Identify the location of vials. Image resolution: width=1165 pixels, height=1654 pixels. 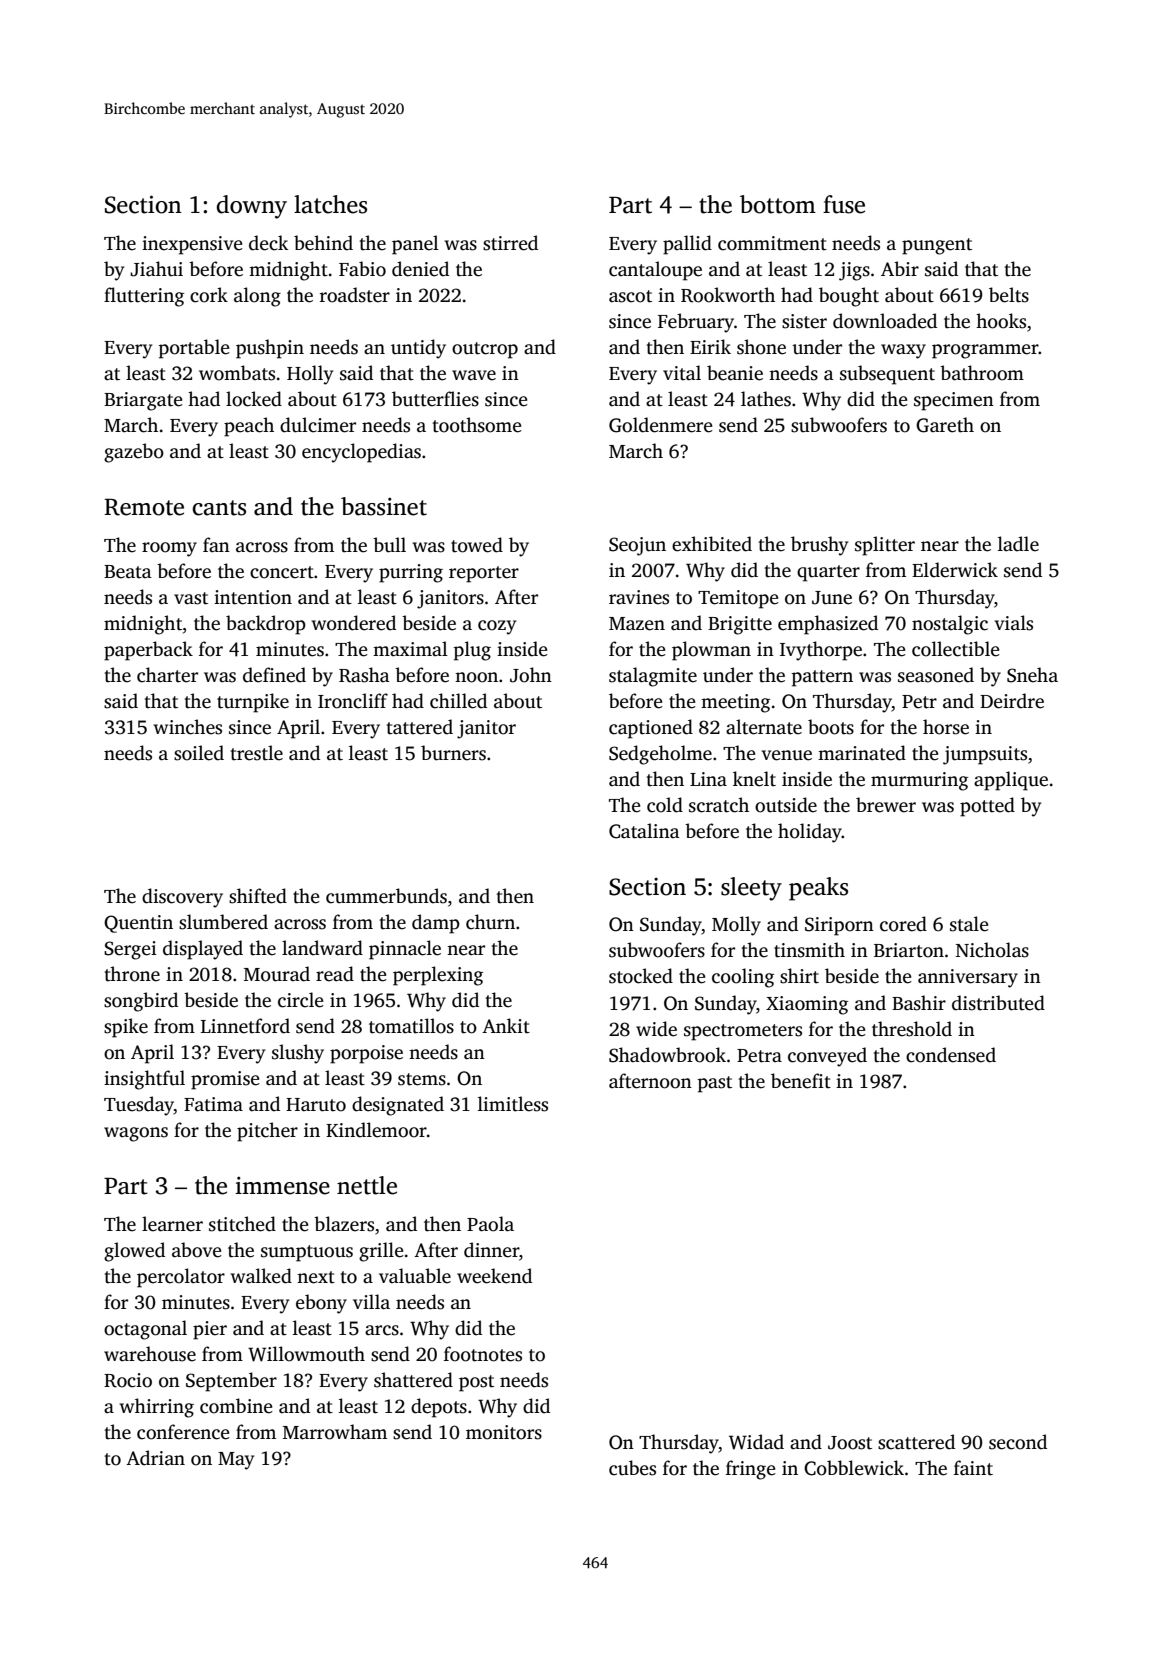
(1013, 623).
